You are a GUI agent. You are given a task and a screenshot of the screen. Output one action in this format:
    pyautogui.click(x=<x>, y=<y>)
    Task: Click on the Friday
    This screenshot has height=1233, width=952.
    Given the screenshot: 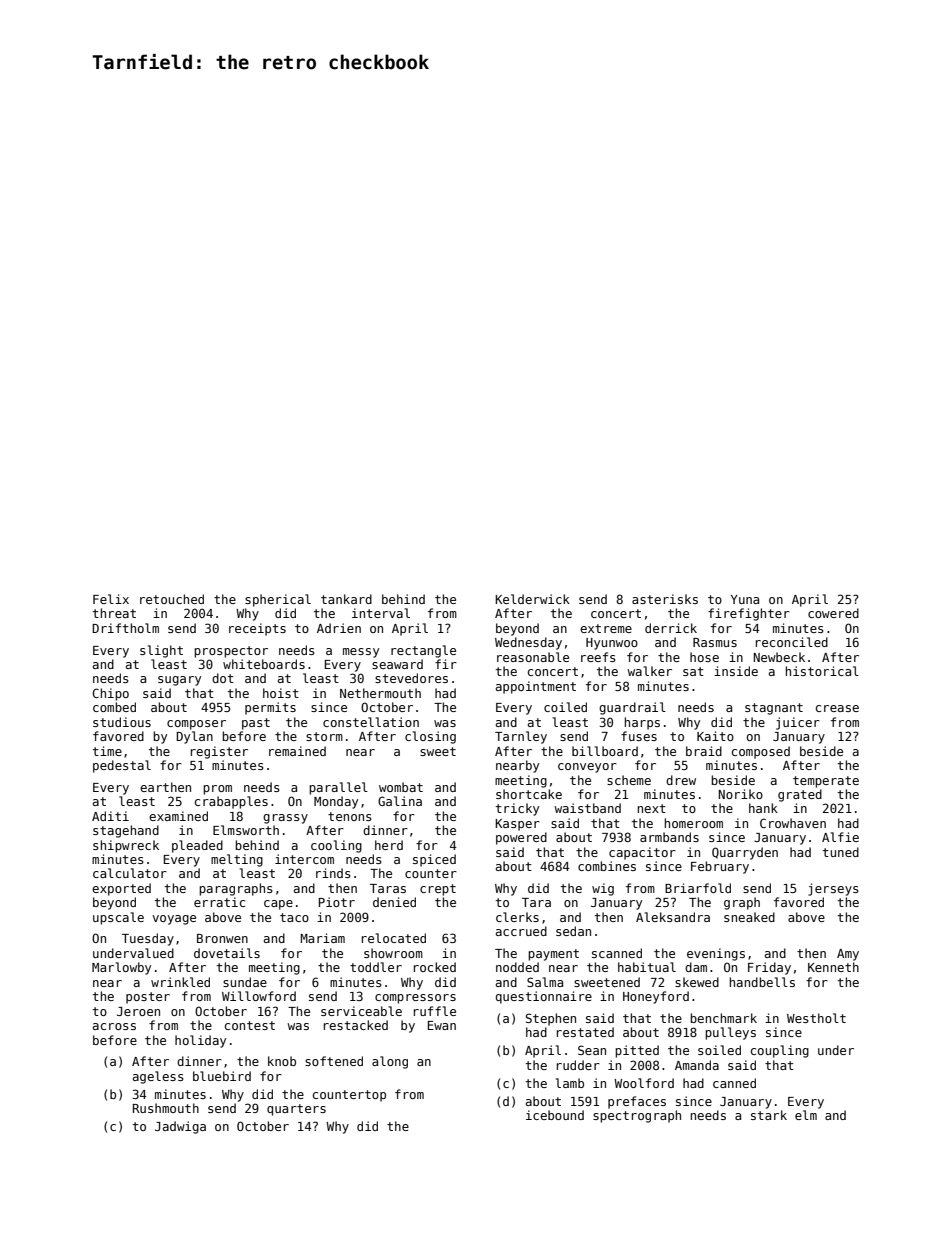 What is the action you would take?
    pyautogui.click(x=769, y=968)
